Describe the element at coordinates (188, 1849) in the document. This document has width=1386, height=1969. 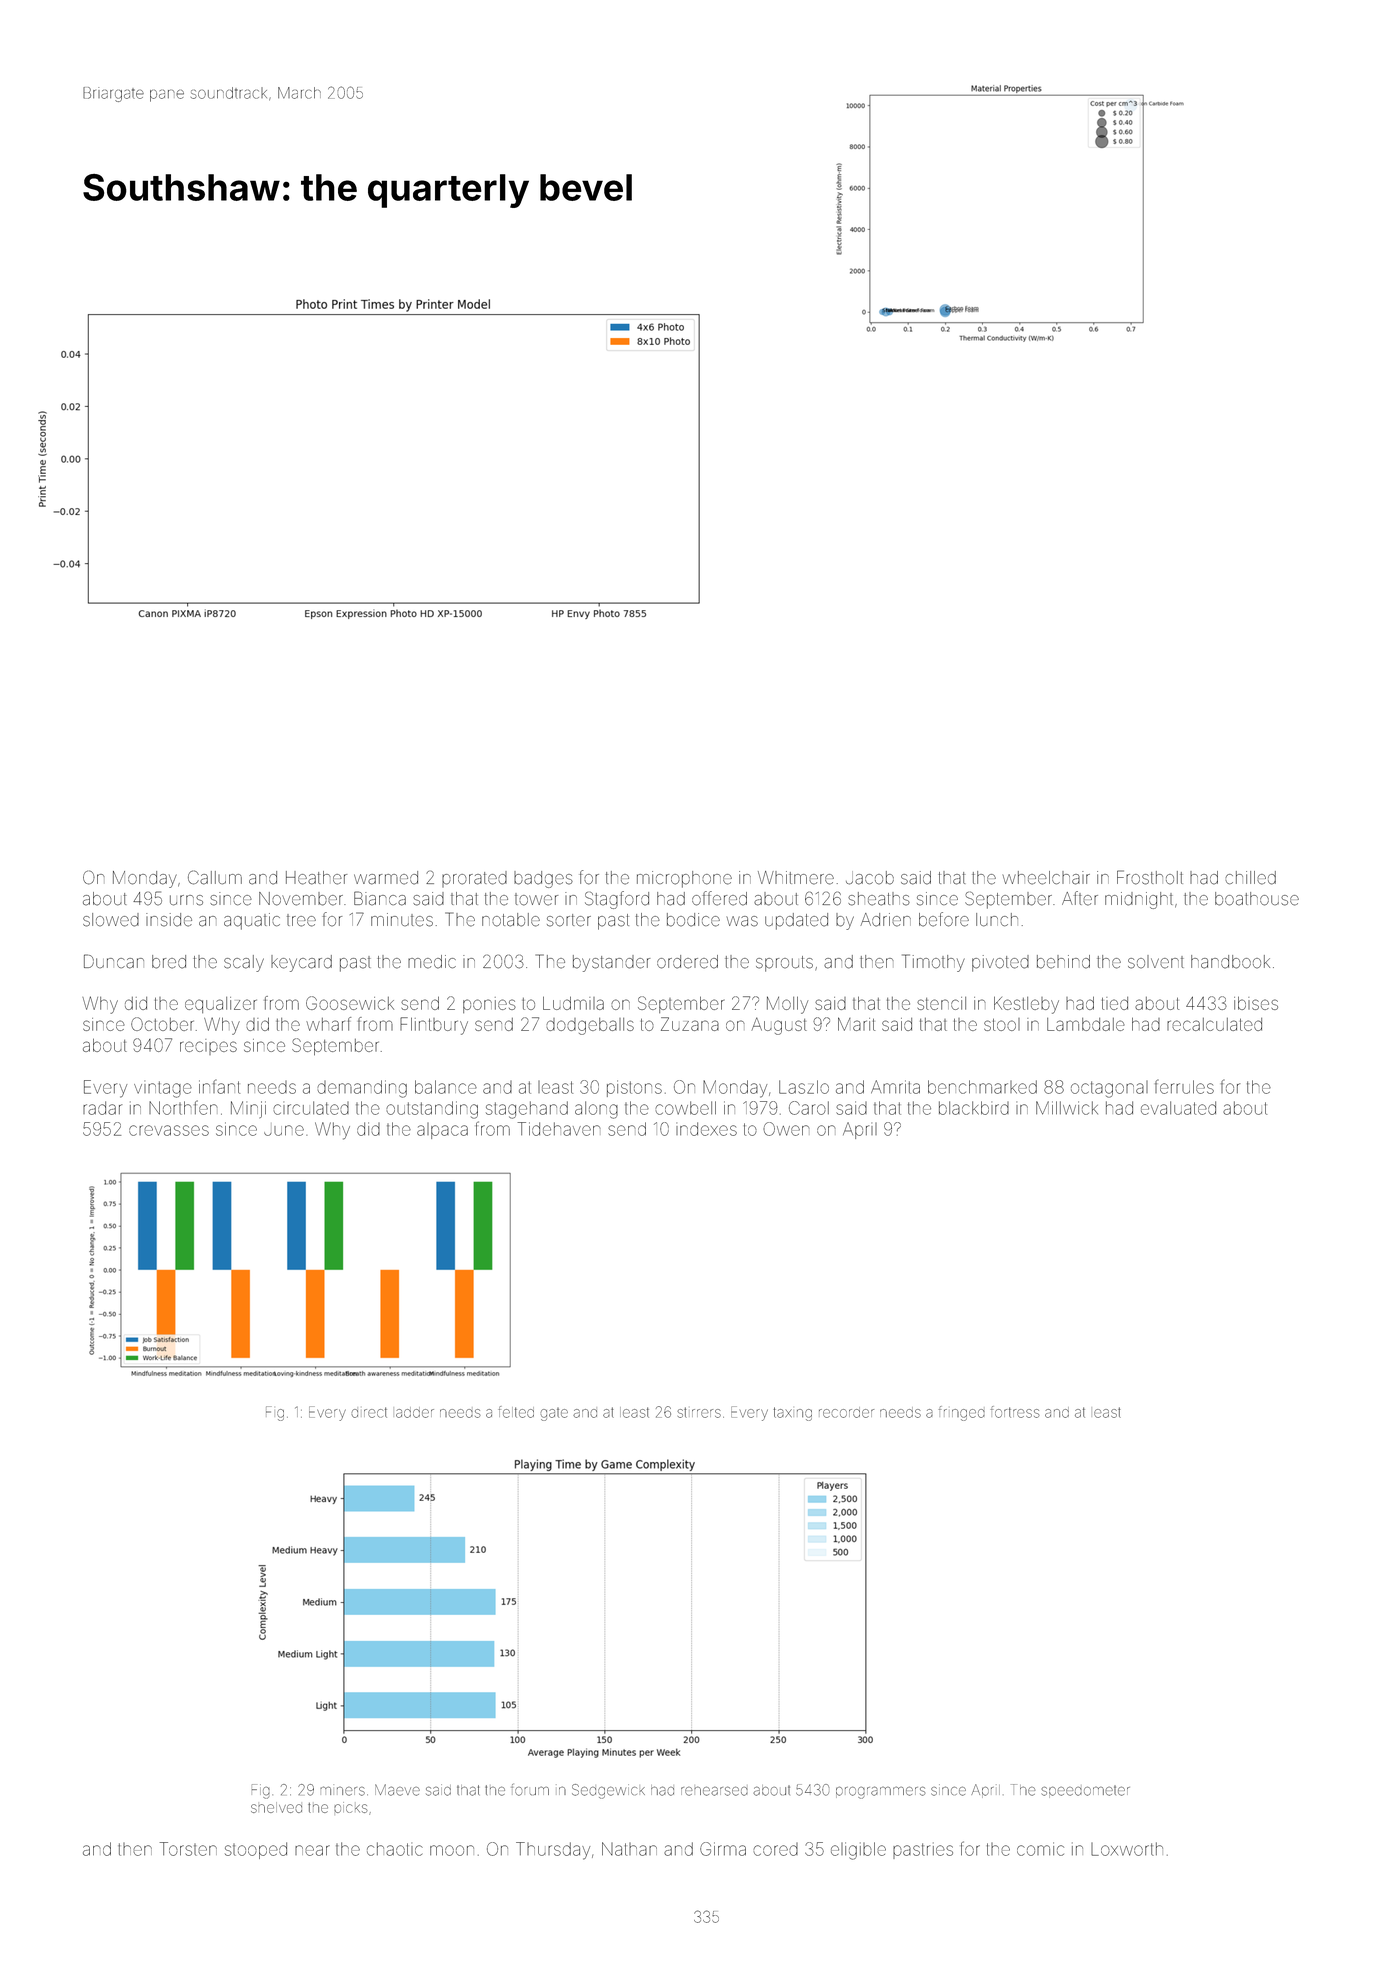
I see `Torsten` at that location.
